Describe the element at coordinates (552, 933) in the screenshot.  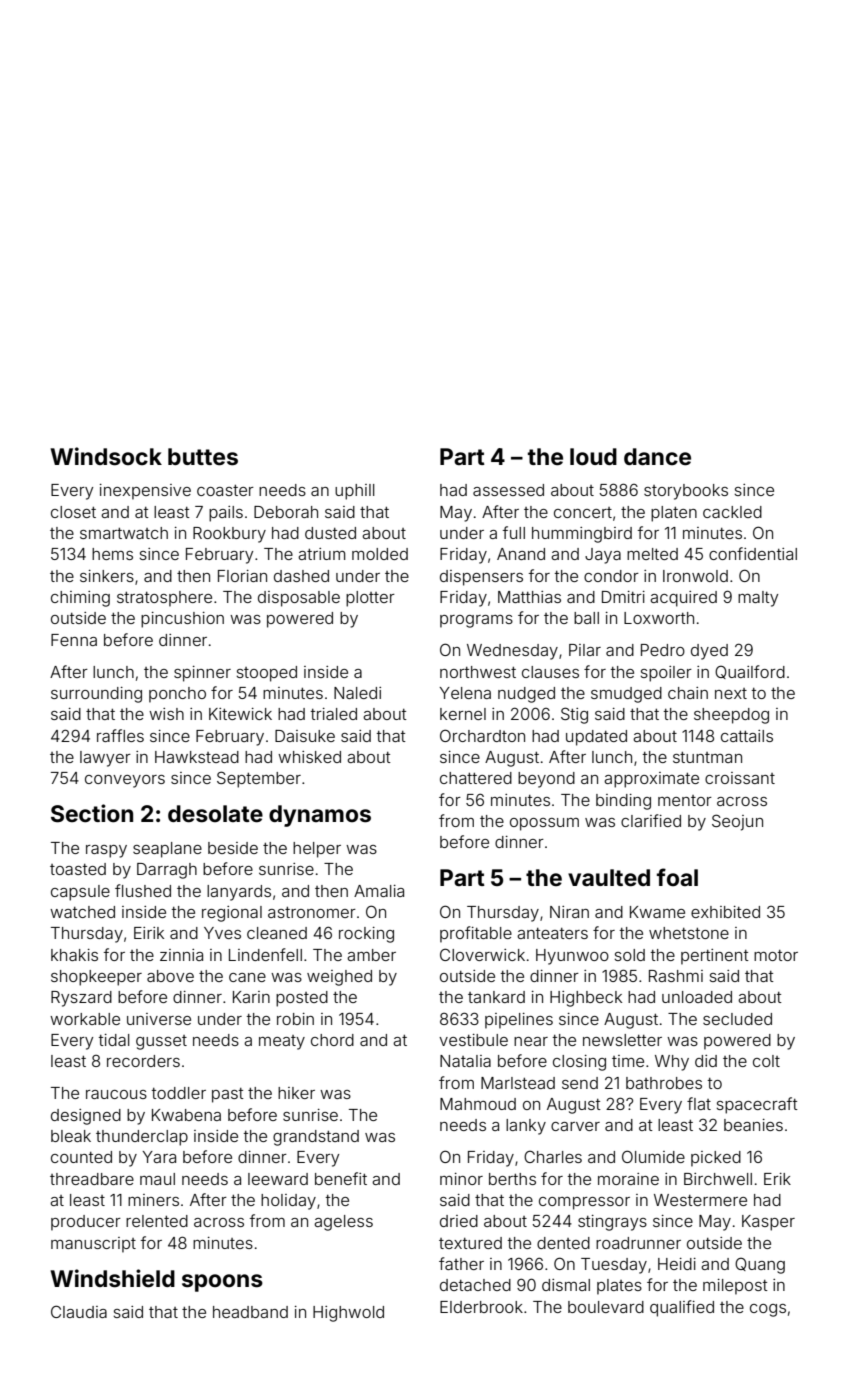
I see `anteaters` at that location.
